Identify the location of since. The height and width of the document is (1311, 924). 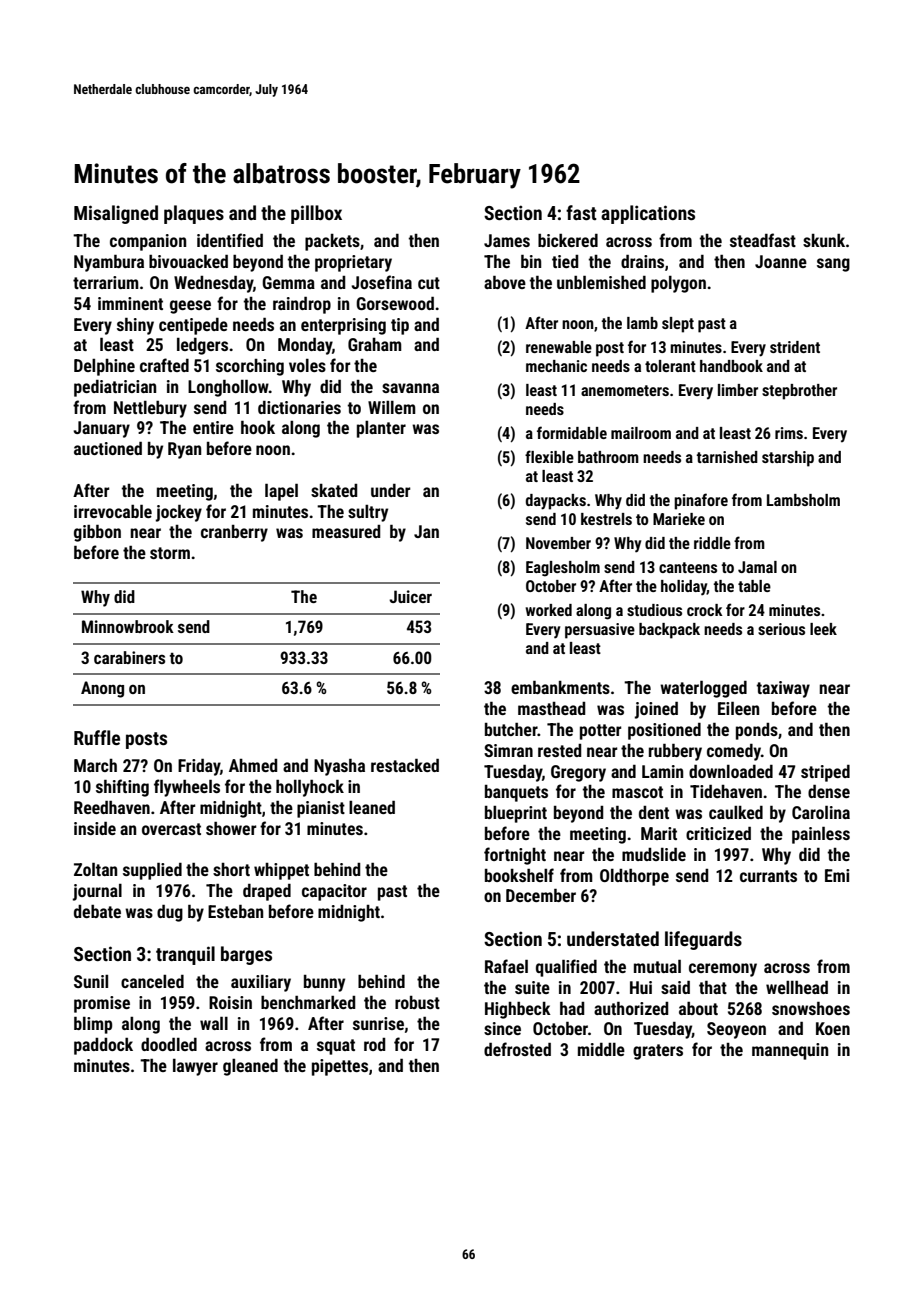
(502, 1028).
